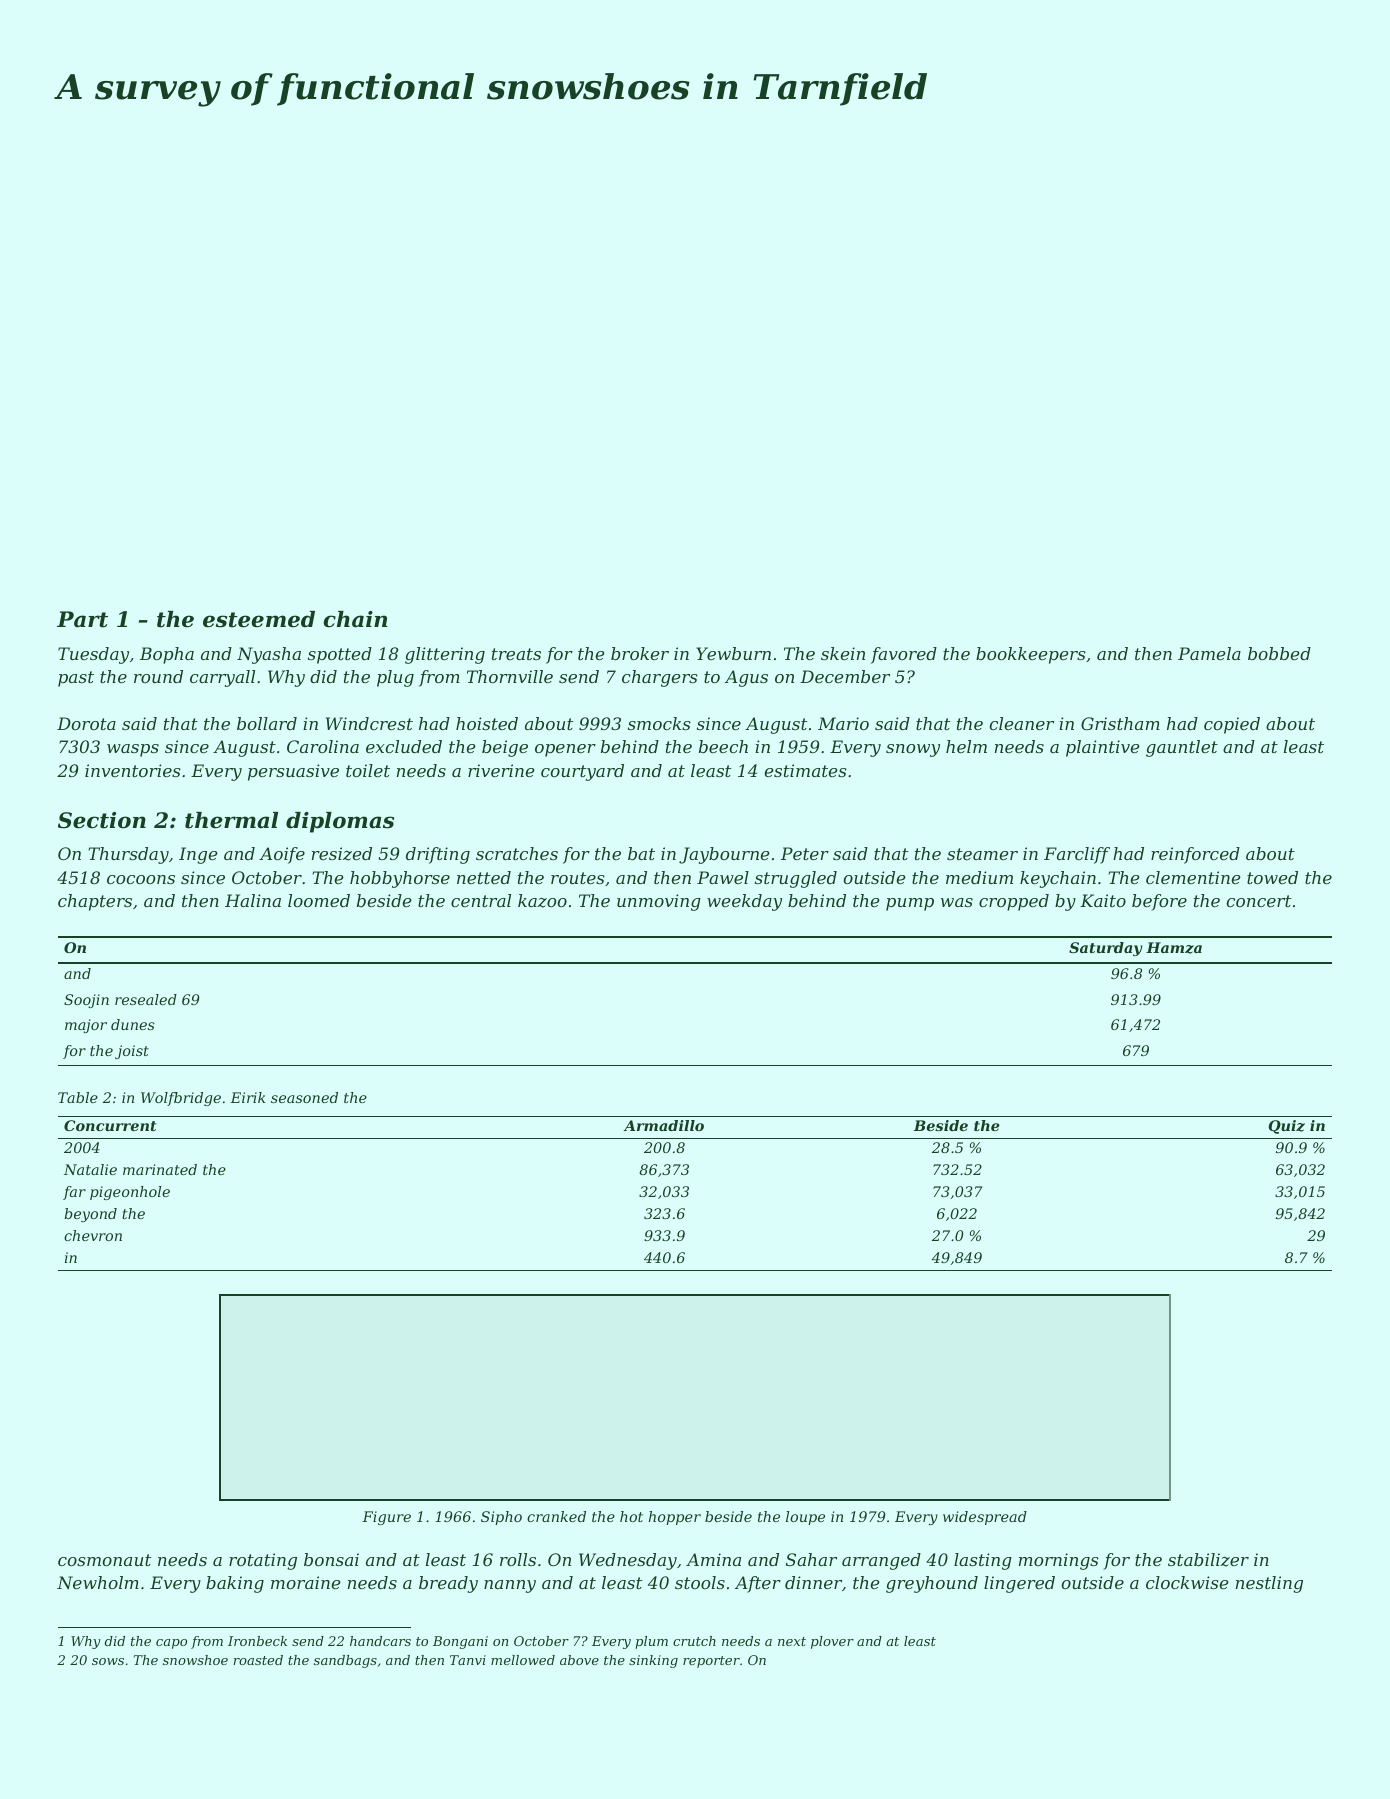 This screenshot has width=1390, height=1799. What do you see at coordinates (1195, 855) in the screenshot?
I see `reinforced` at bounding box center [1195, 855].
